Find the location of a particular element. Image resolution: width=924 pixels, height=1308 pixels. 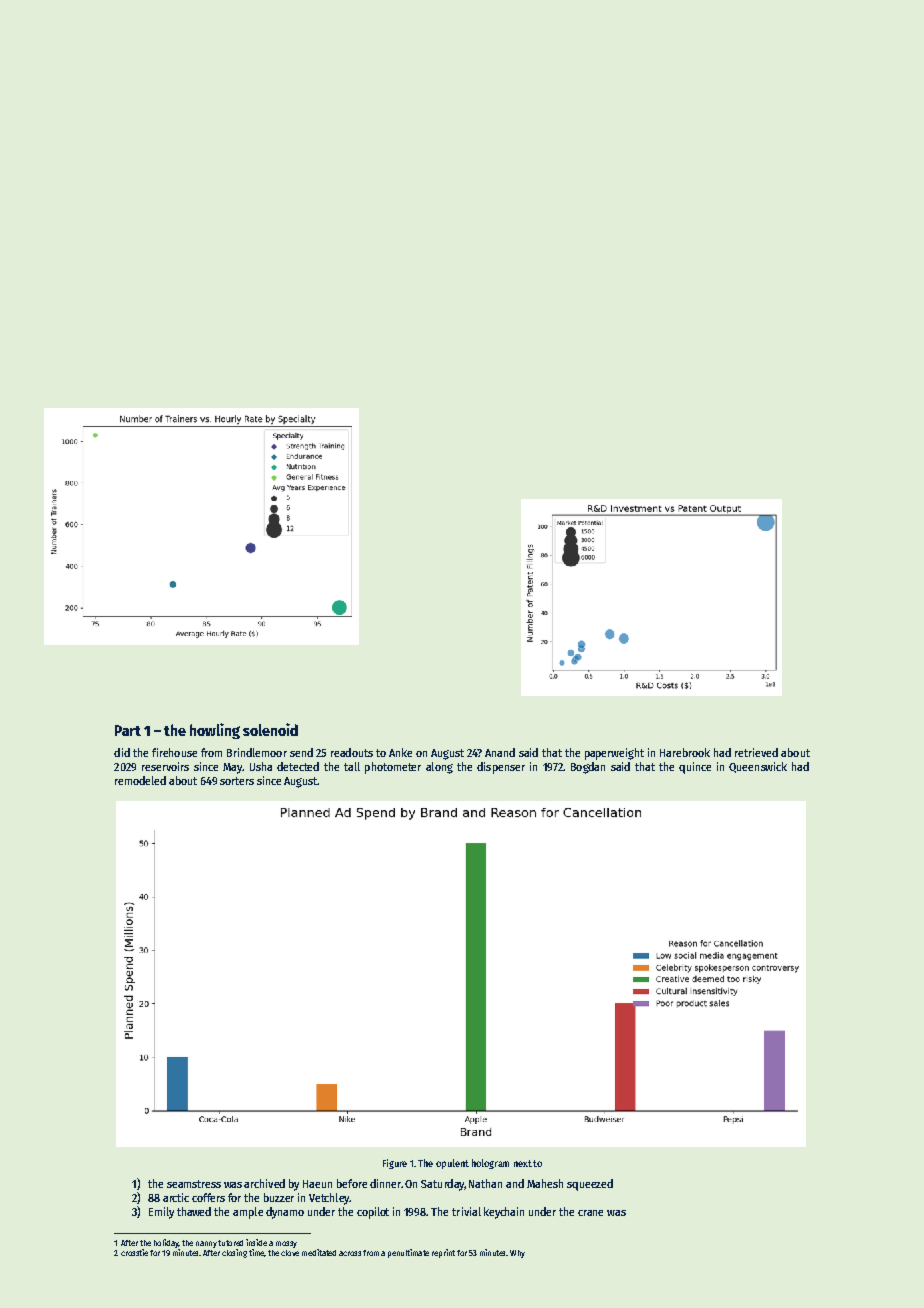

photometer is located at coordinates (393, 768).
